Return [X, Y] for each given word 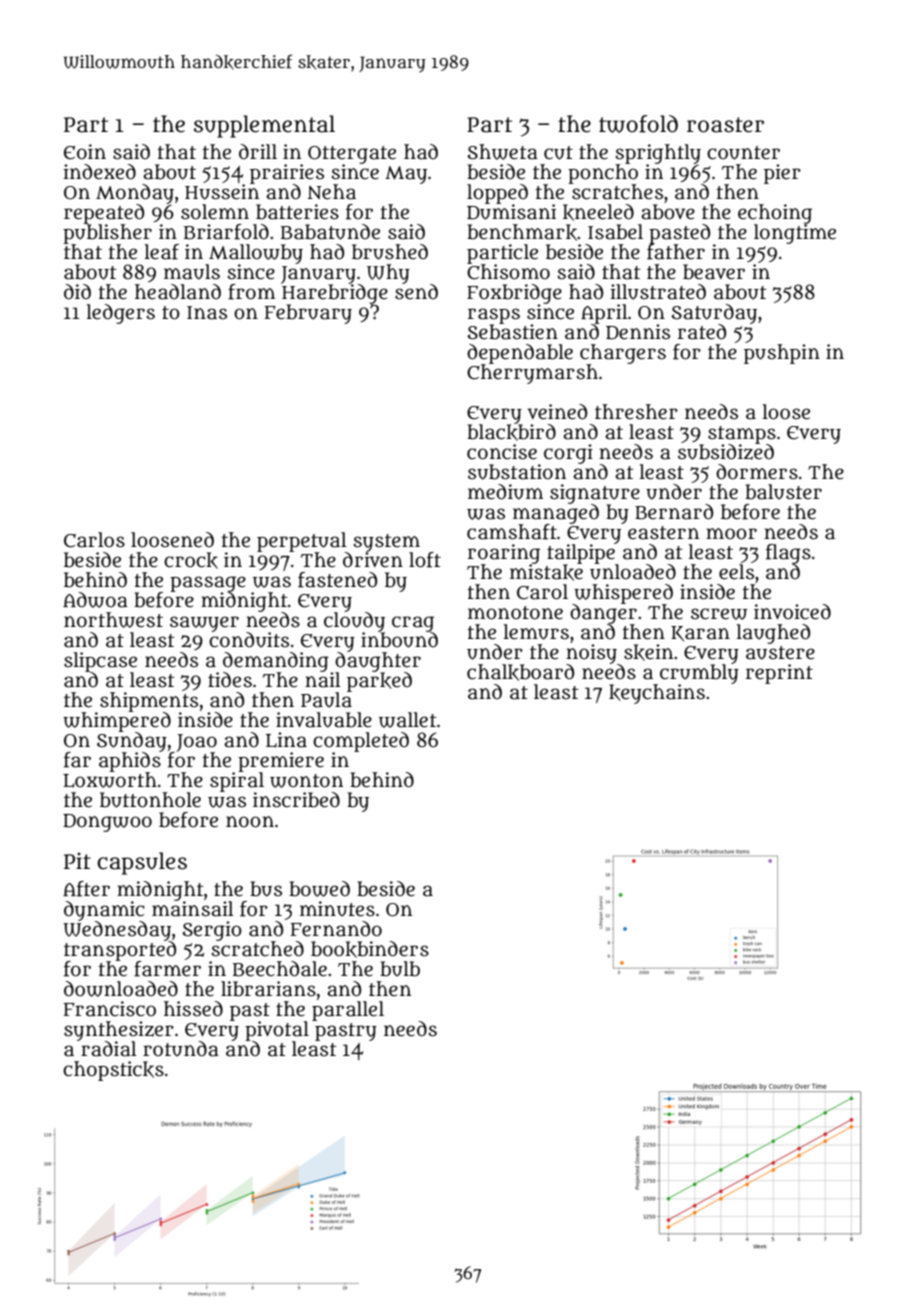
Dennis [638, 332]
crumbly [699, 674]
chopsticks [113, 1071]
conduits [249, 640]
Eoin [85, 152]
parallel [348, 1011]
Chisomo [508, 272]
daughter [378, 662]
